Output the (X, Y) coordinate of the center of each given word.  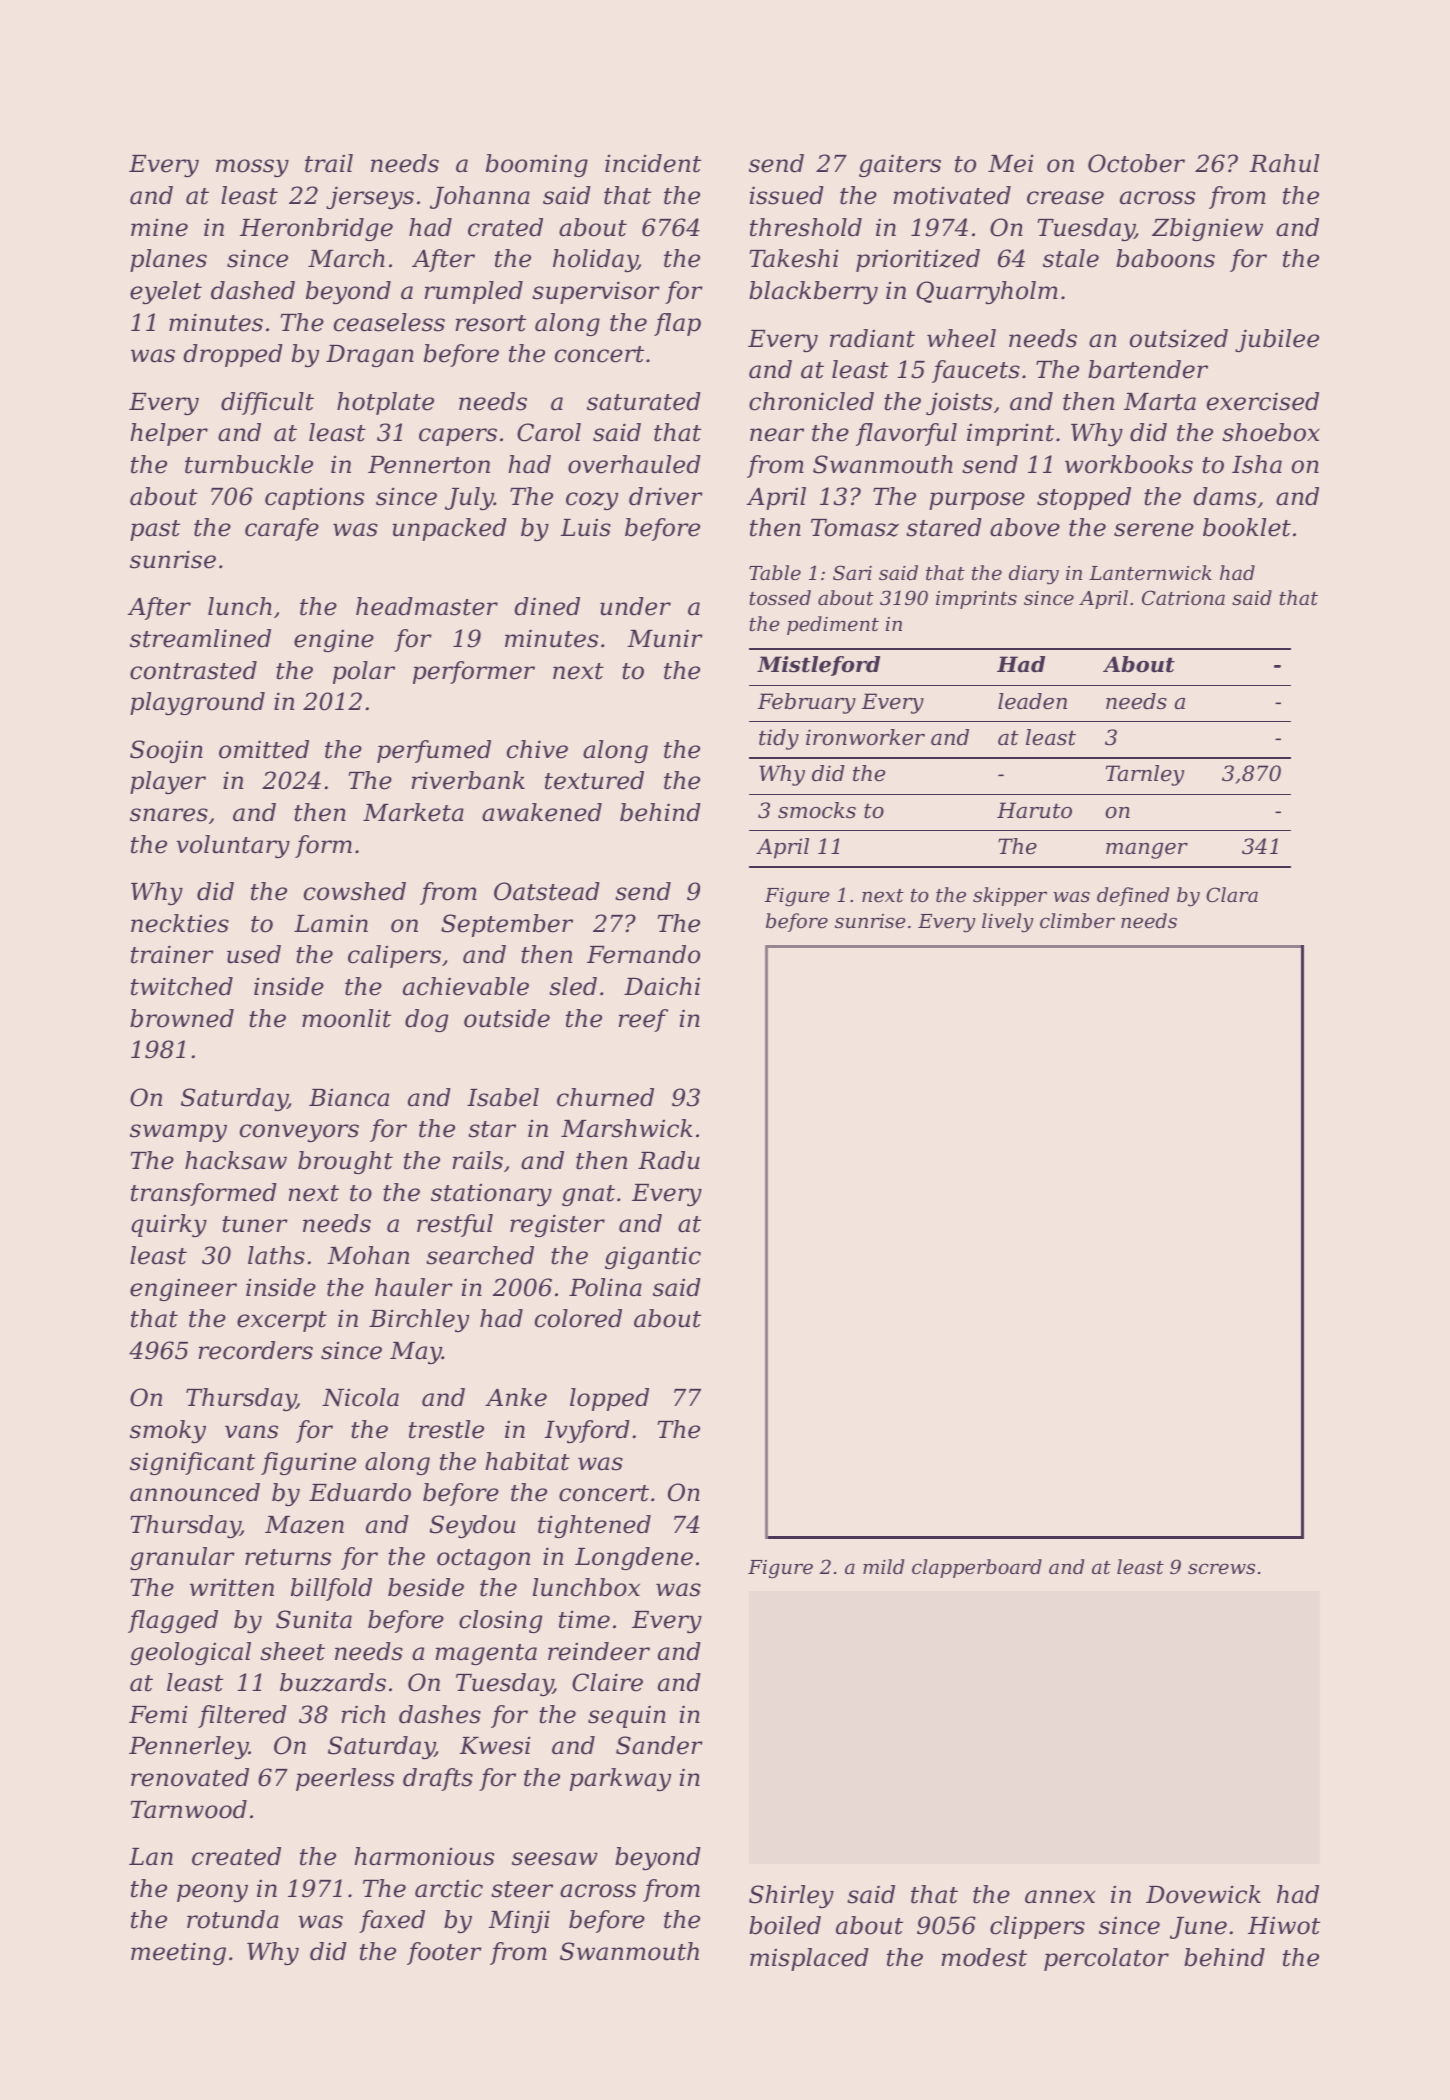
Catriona (1183, 597)
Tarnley (1145, 775)
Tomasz (855, 528)
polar (364, 672)
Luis (585, 528)
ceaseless (389, 322)
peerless (345, 1779)
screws (1221, 1568)
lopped (609, 1399)
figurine (308, 1463)
